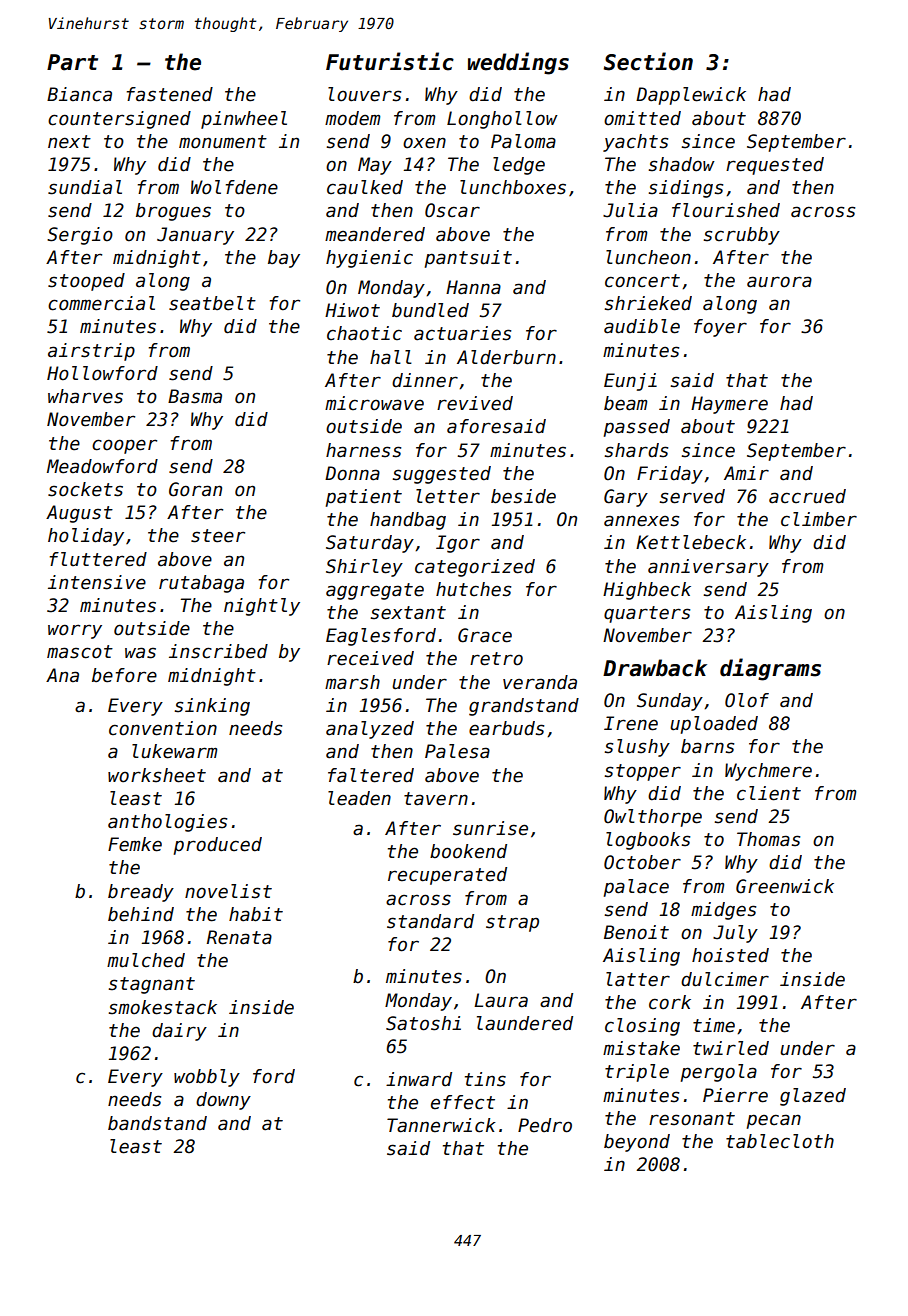 This document has width=908, height=1316. What do you see at coordinates (72, 62) in the document?
I see `Part` at bounding box center [72, 62].
